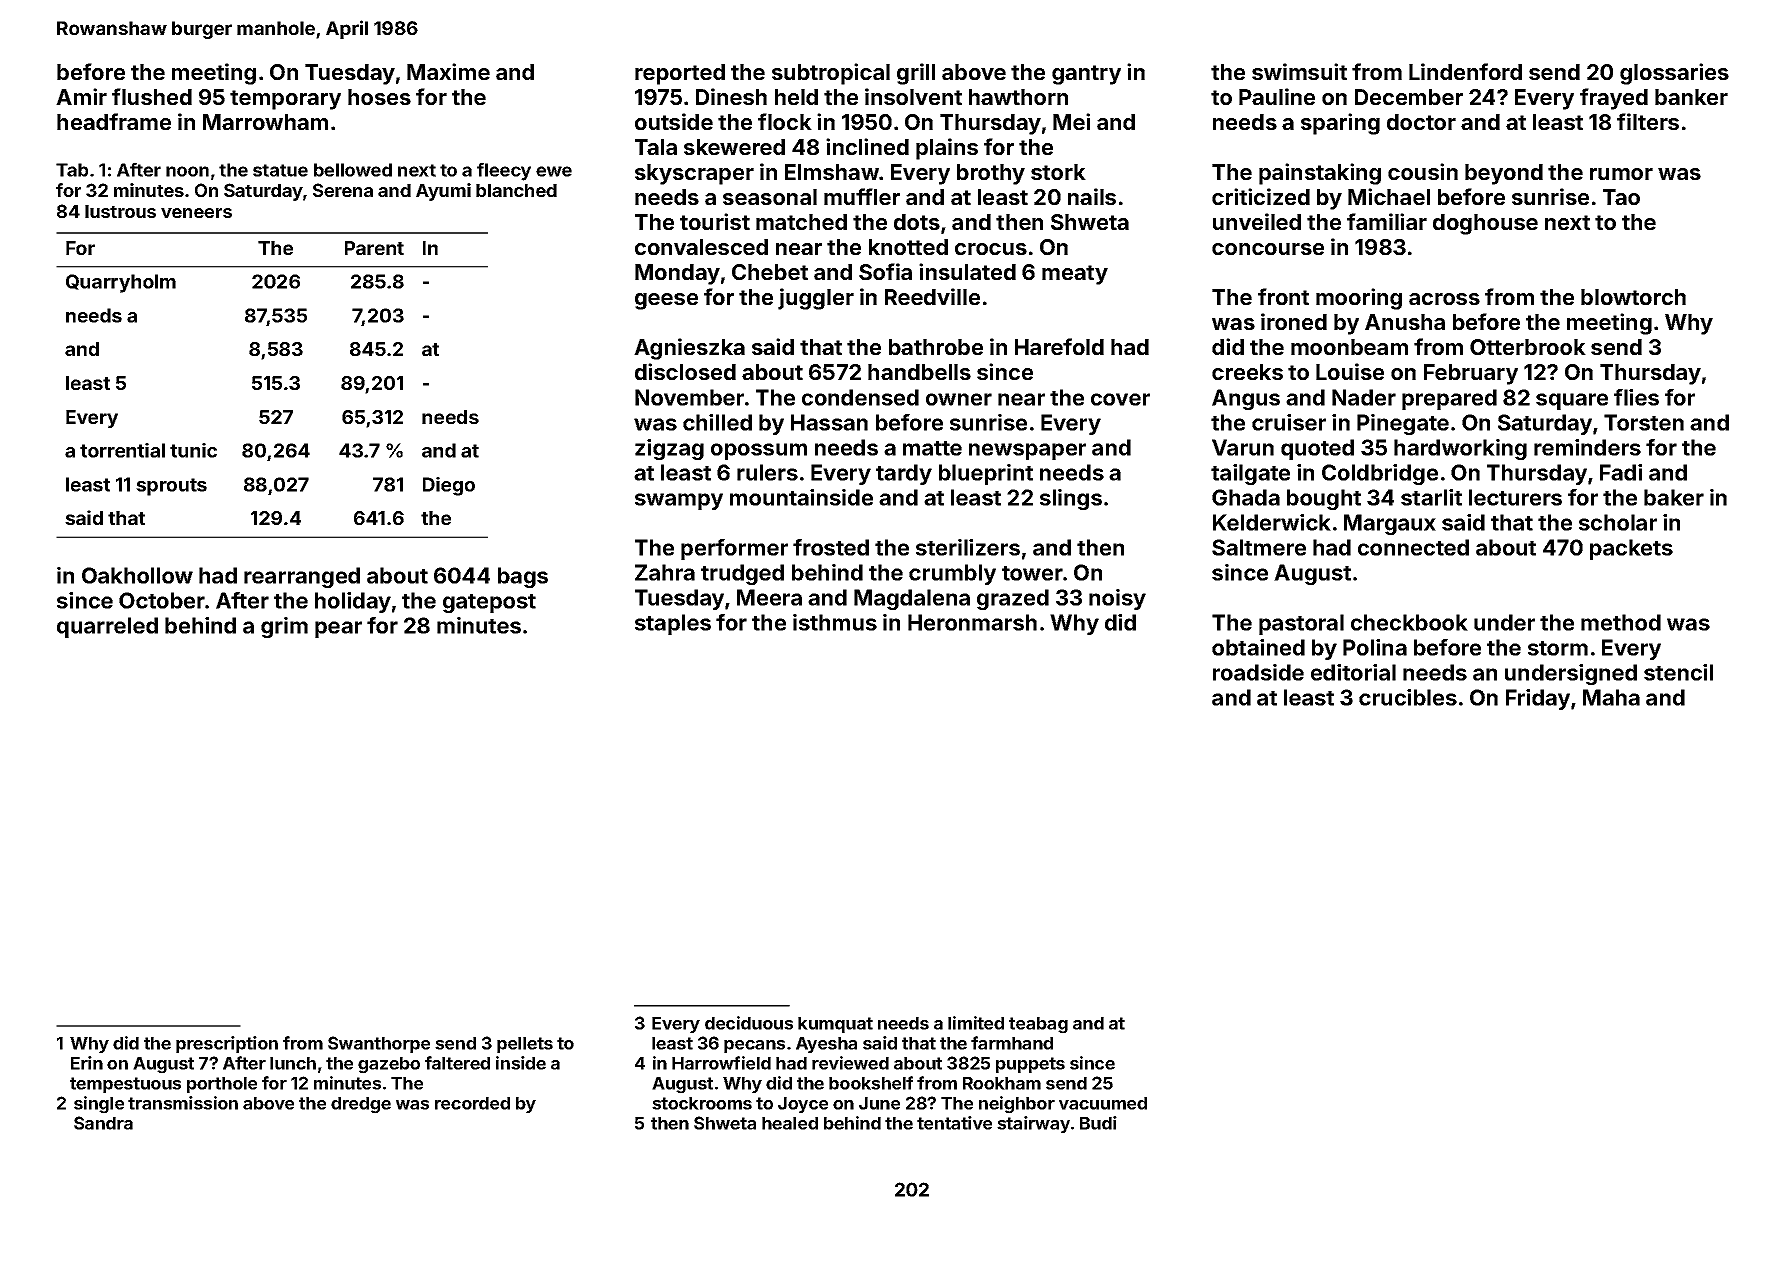 This screenshot has width=1788, height=1264. I want to click on stencil, so click(1678, 672).
